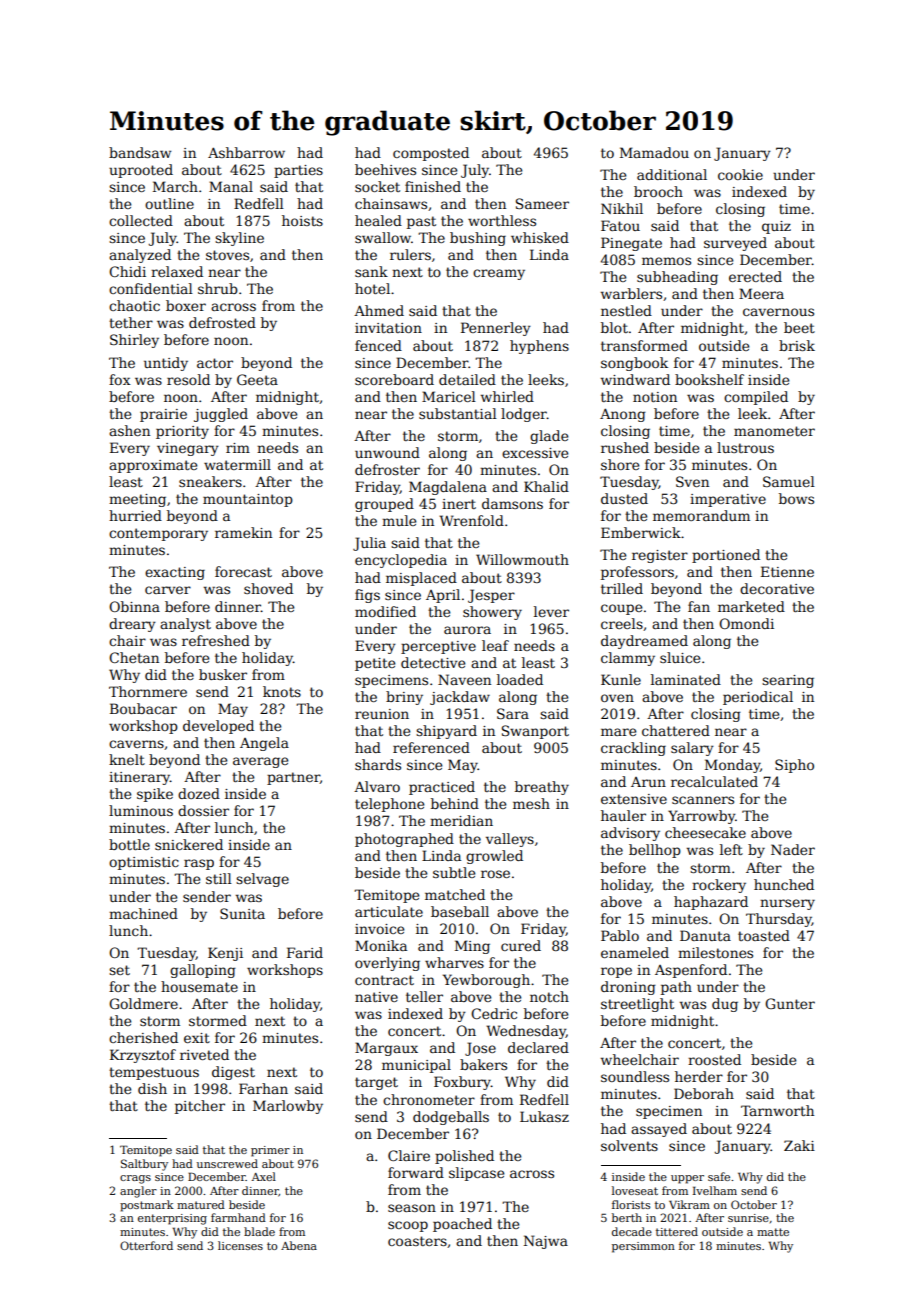 The height and width of the document is (1308, 924). What do you see at coordinates (431, 154) in the document?
I see `composted` at bounding box center [431, 154].
